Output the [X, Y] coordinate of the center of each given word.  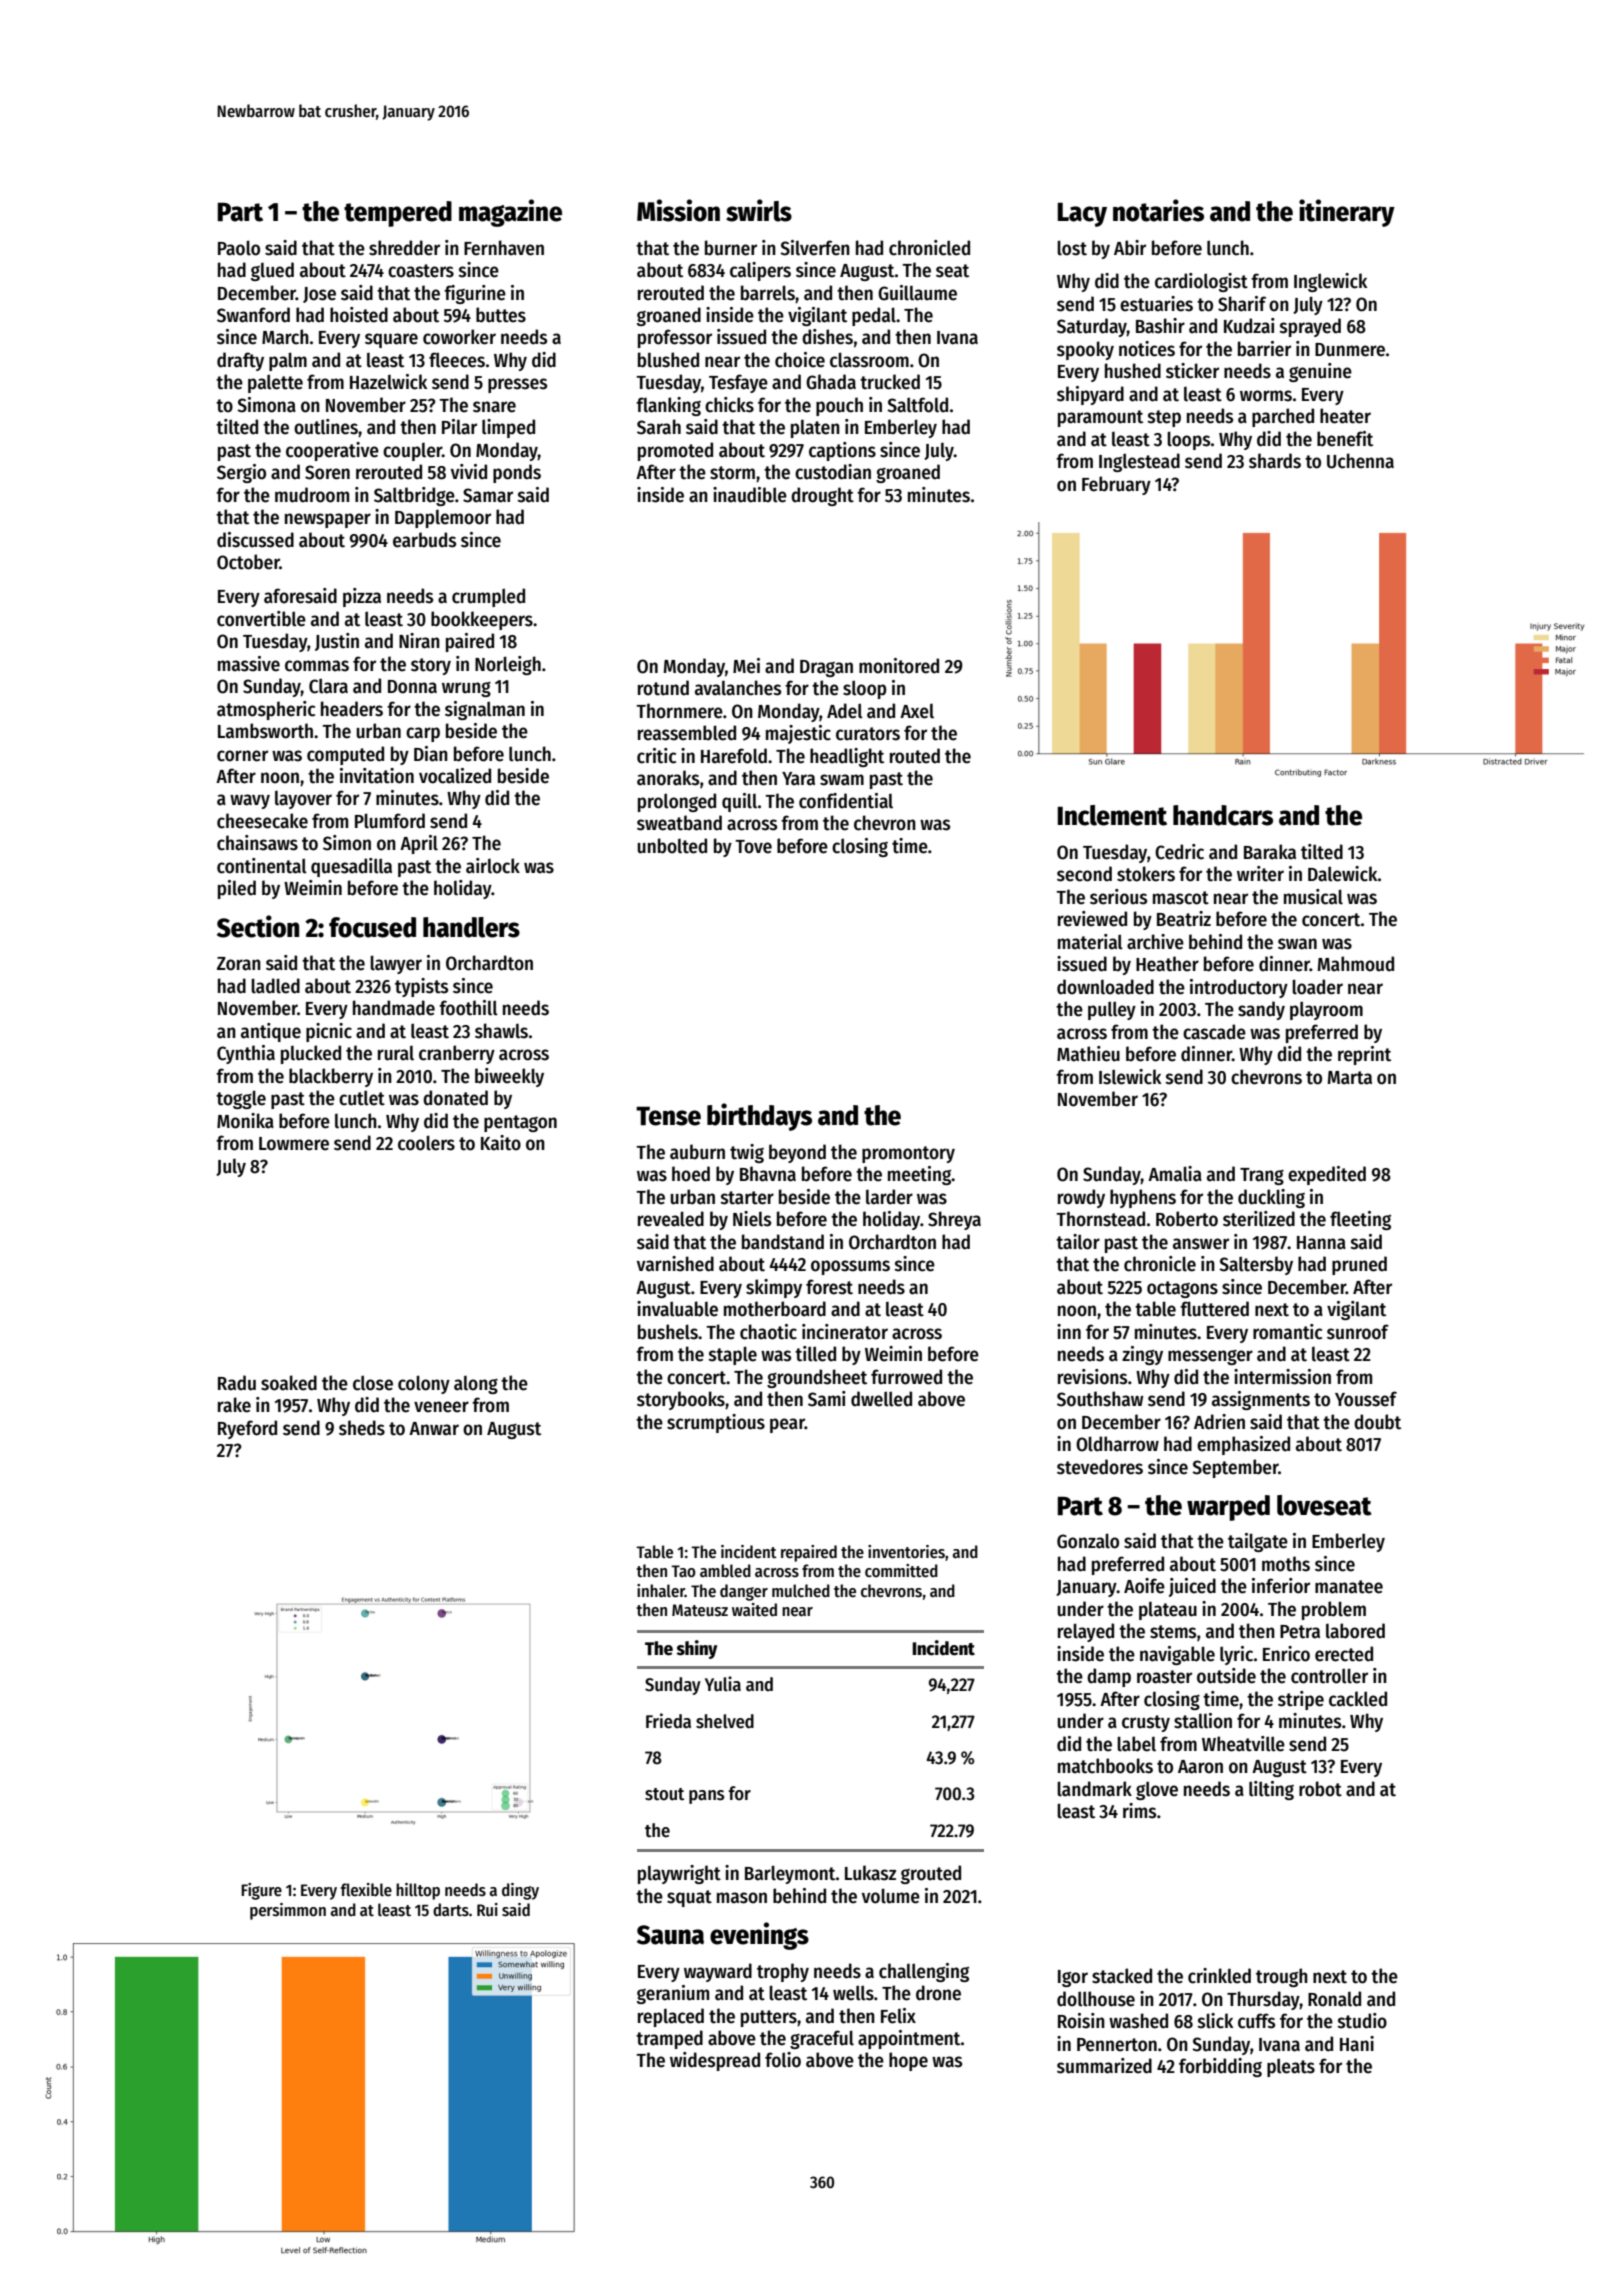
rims [1139, 1811]
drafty [240, 361]
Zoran [239, 964]
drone [938, 1993]
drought [822, 496]
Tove [753, 847]
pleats [1291, 2068]
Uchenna [1360, 461]
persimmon [288, 1911]
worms [1266, 396]
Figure [261, 1891]
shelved [725, 1721]
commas [317, 666]
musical [1313, 897]
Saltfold [917, 405]
